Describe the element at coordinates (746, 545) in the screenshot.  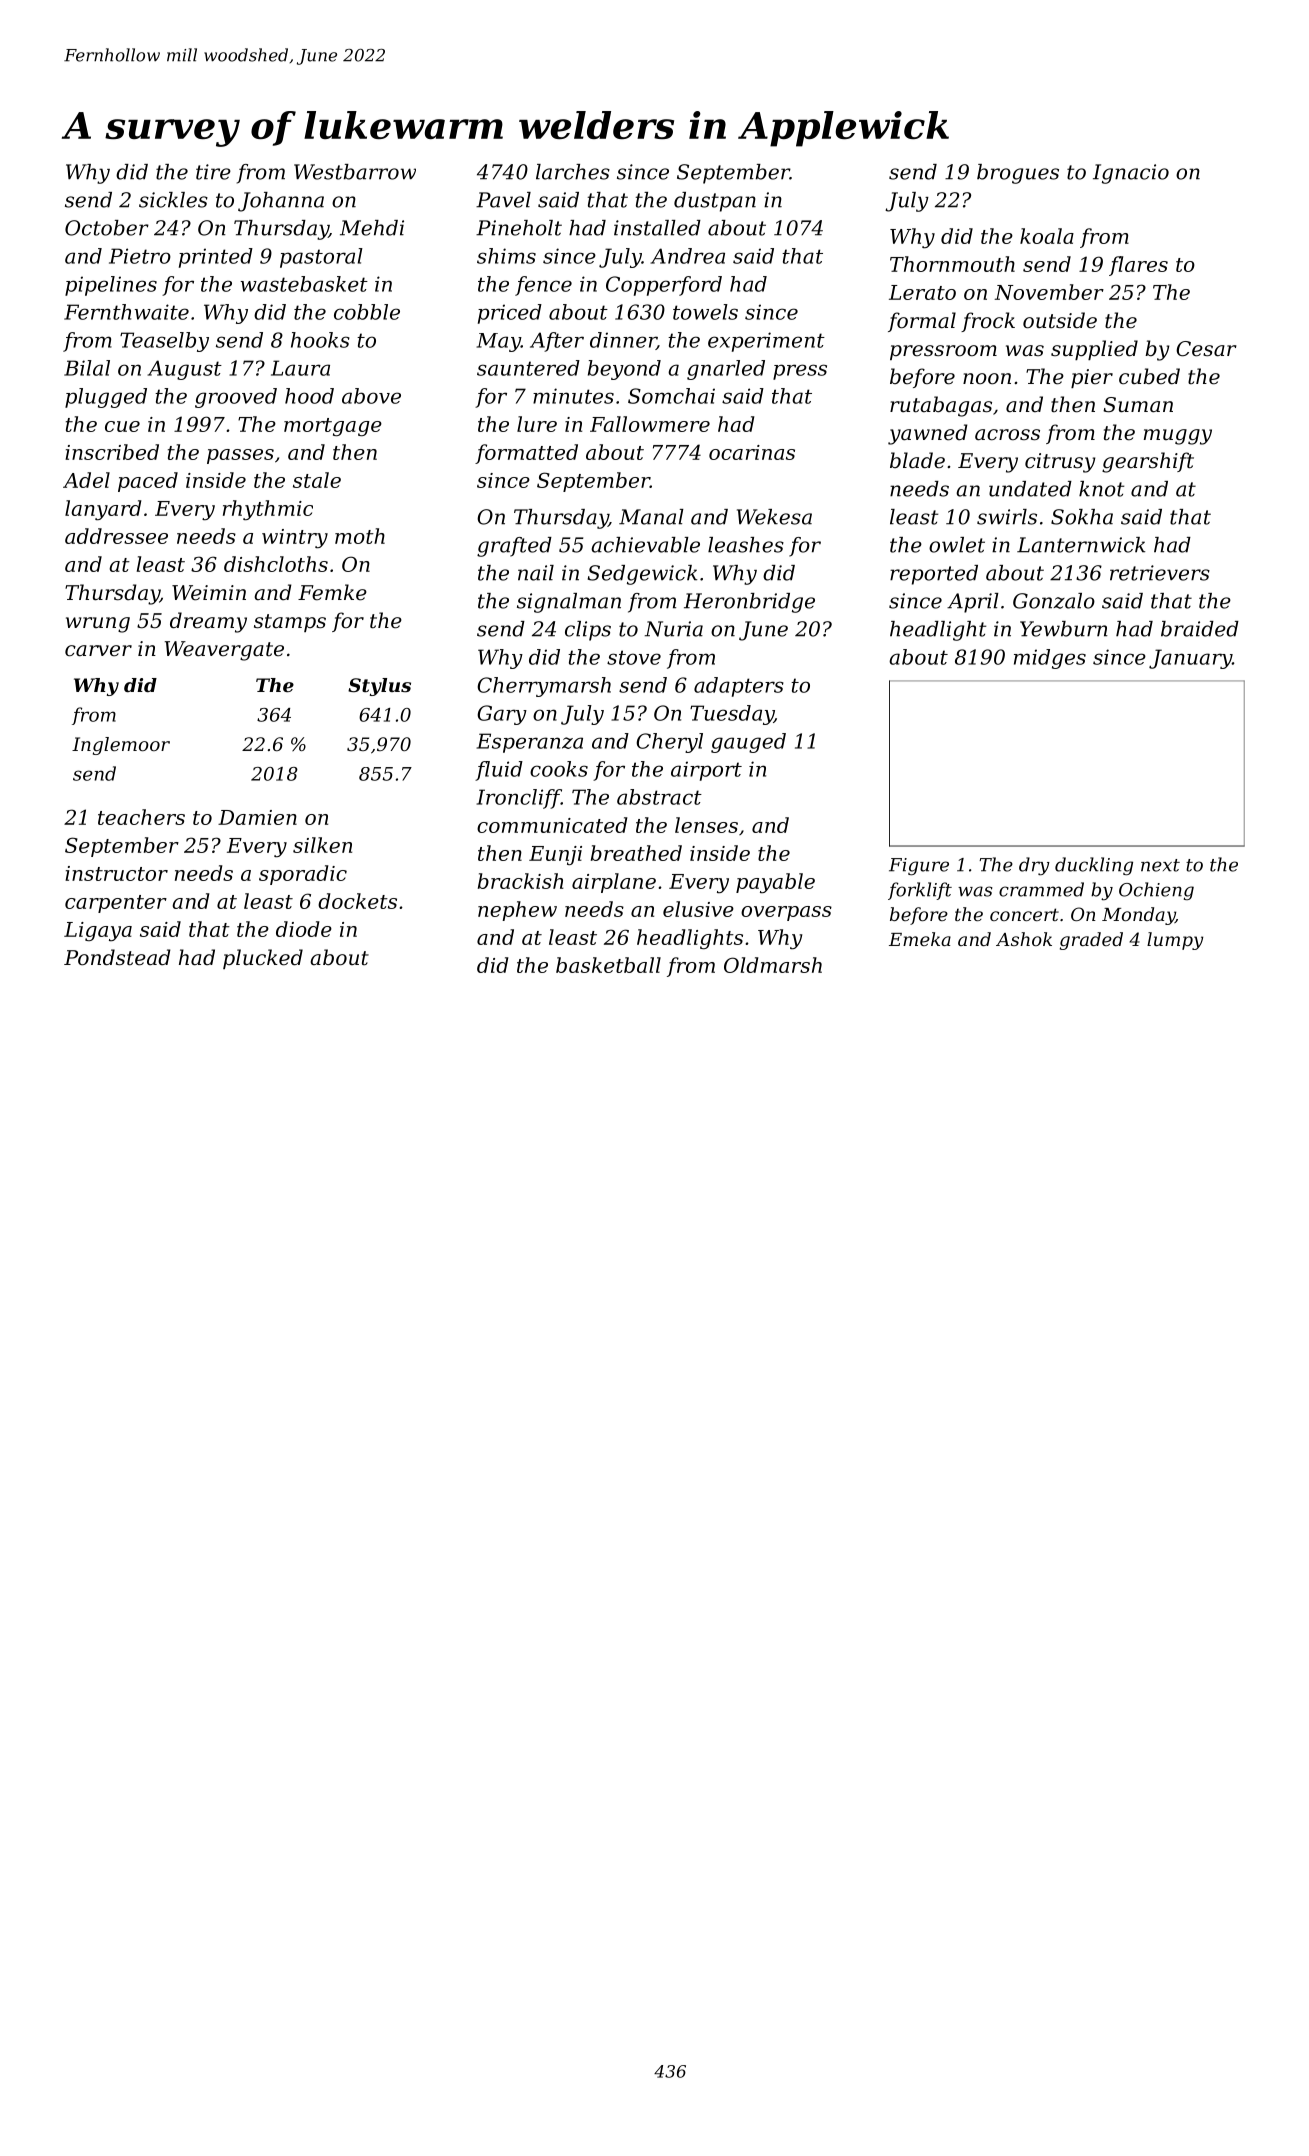
I see `leashes` at that location.
